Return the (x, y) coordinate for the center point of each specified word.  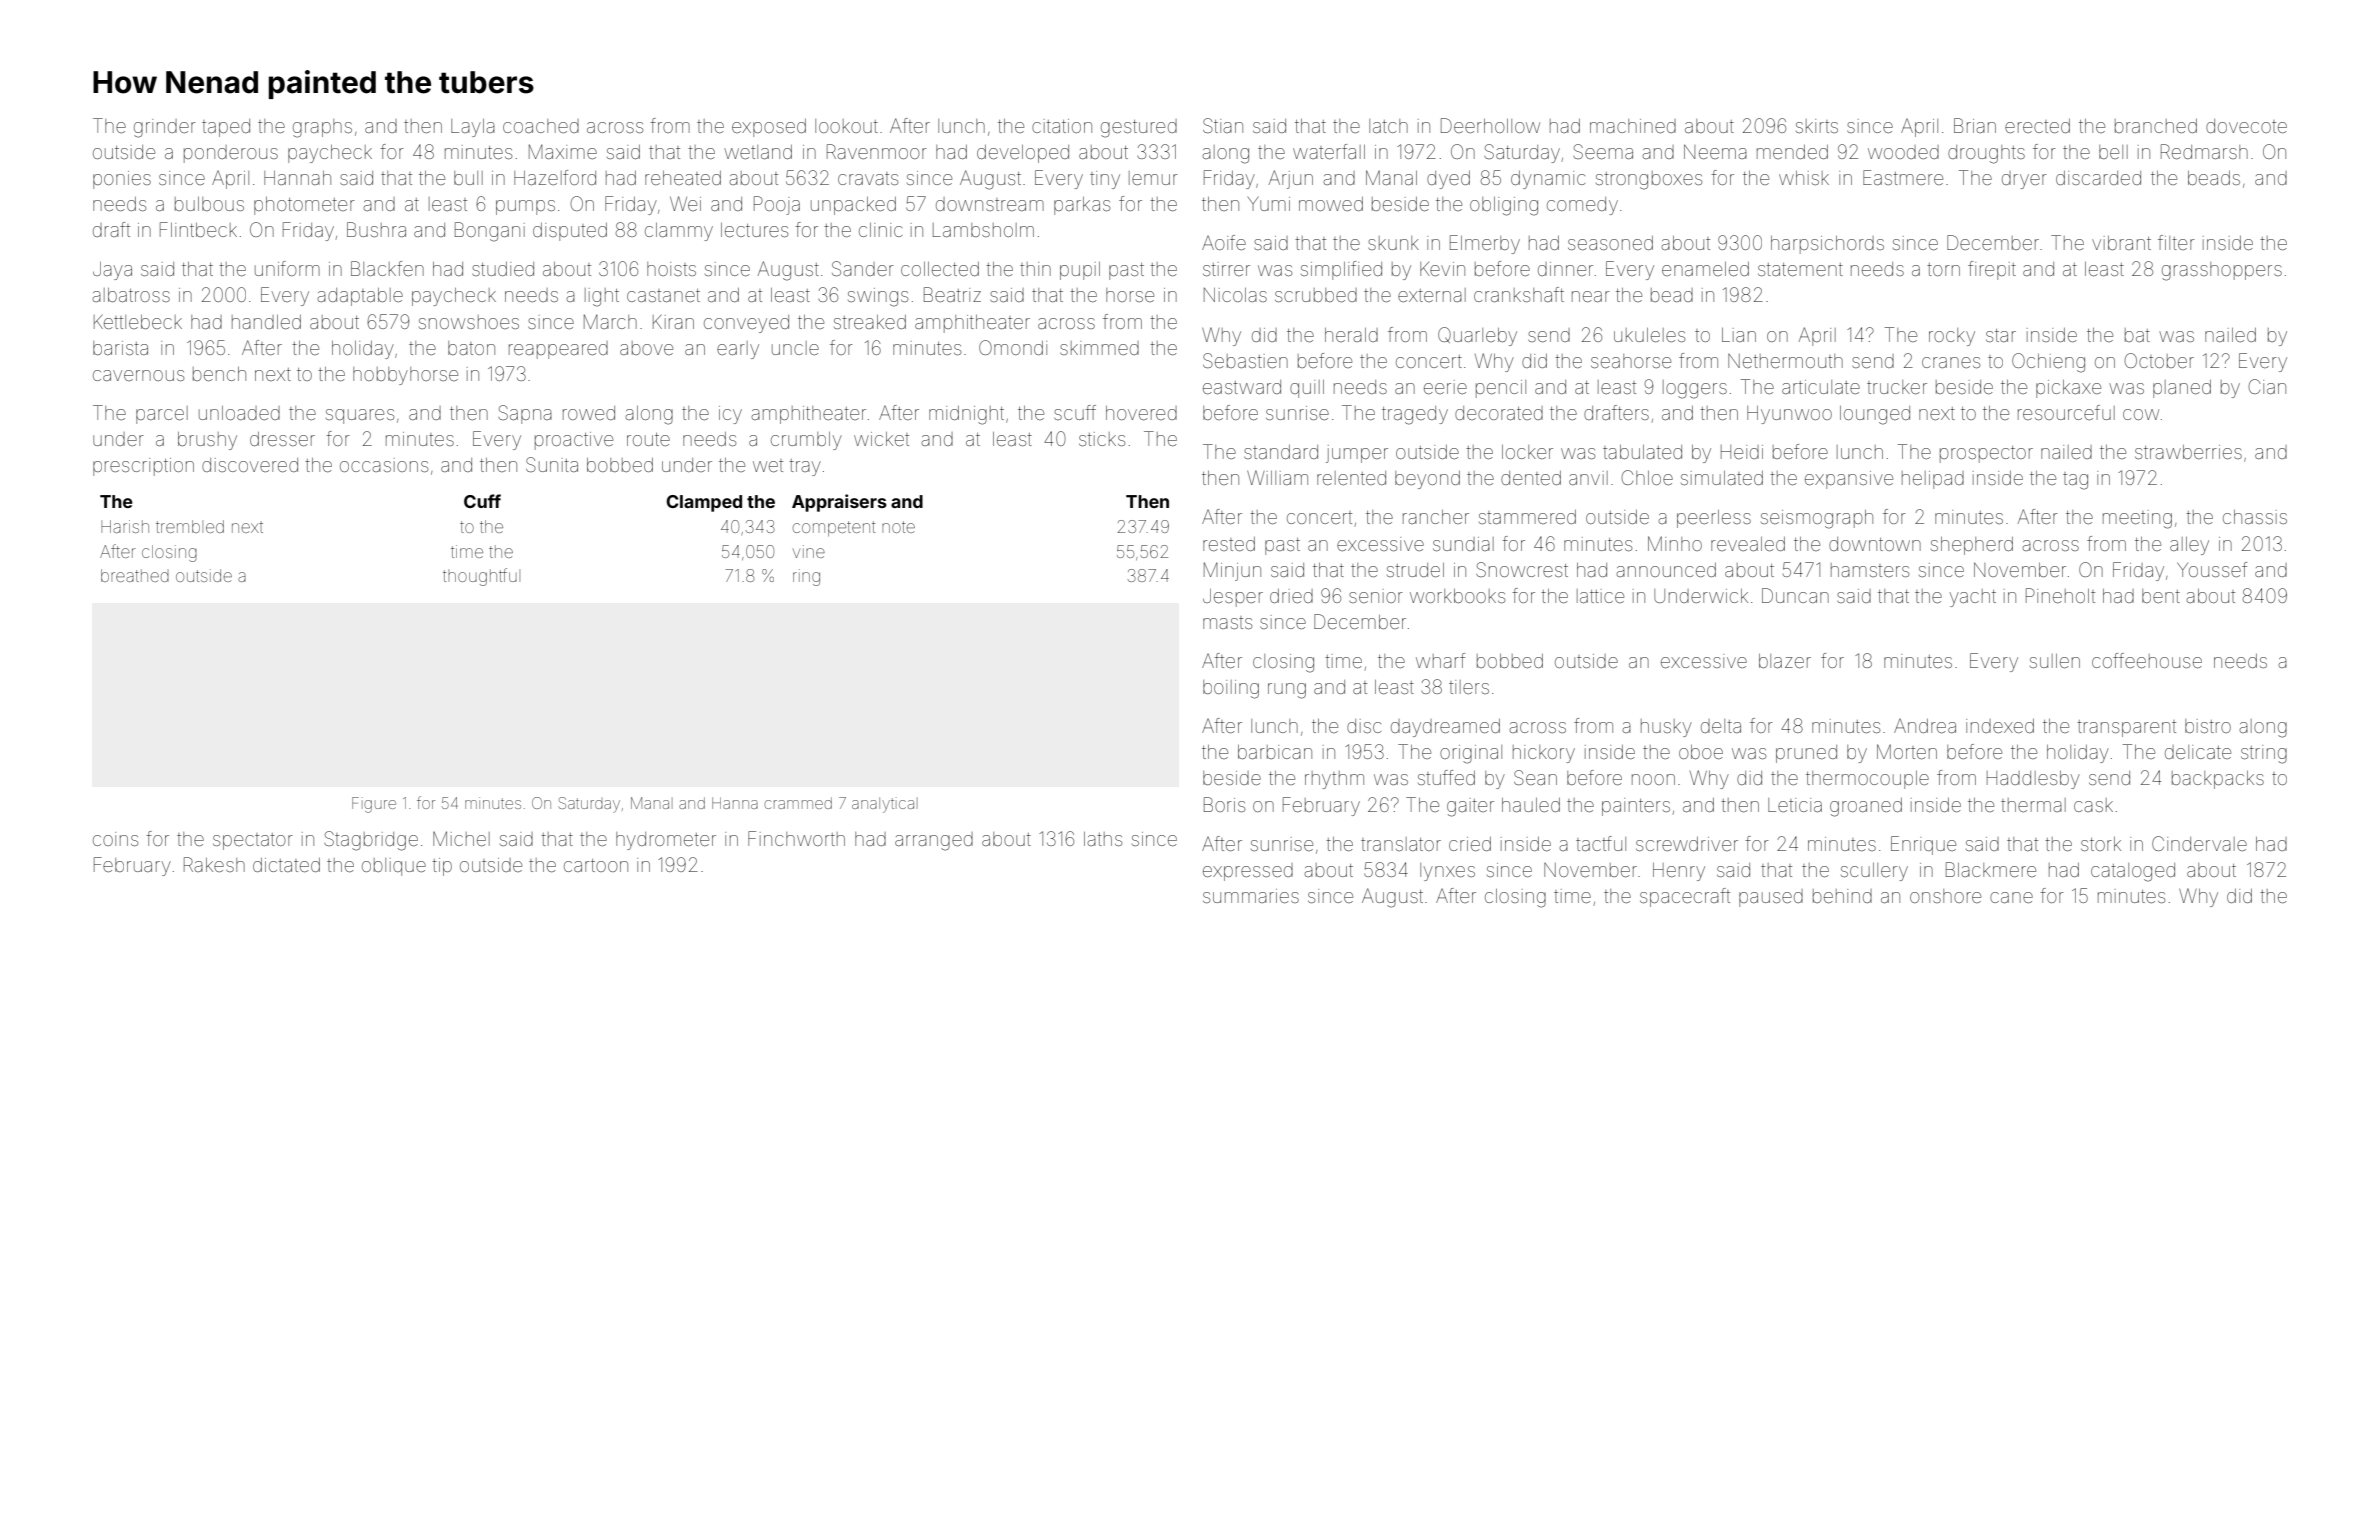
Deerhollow (1490, 125)
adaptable (360, 297)
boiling (1231, 689)
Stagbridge (371, 841)
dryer (2024, 180)
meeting (2137, 519)
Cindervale (2199, 843)
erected (2037, 126)
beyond (1427, 480)
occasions (384, 465)
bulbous (209, 204)
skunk (1393, 243)
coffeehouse (2147, 660)
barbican (1275, 752)
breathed (135, 575)
